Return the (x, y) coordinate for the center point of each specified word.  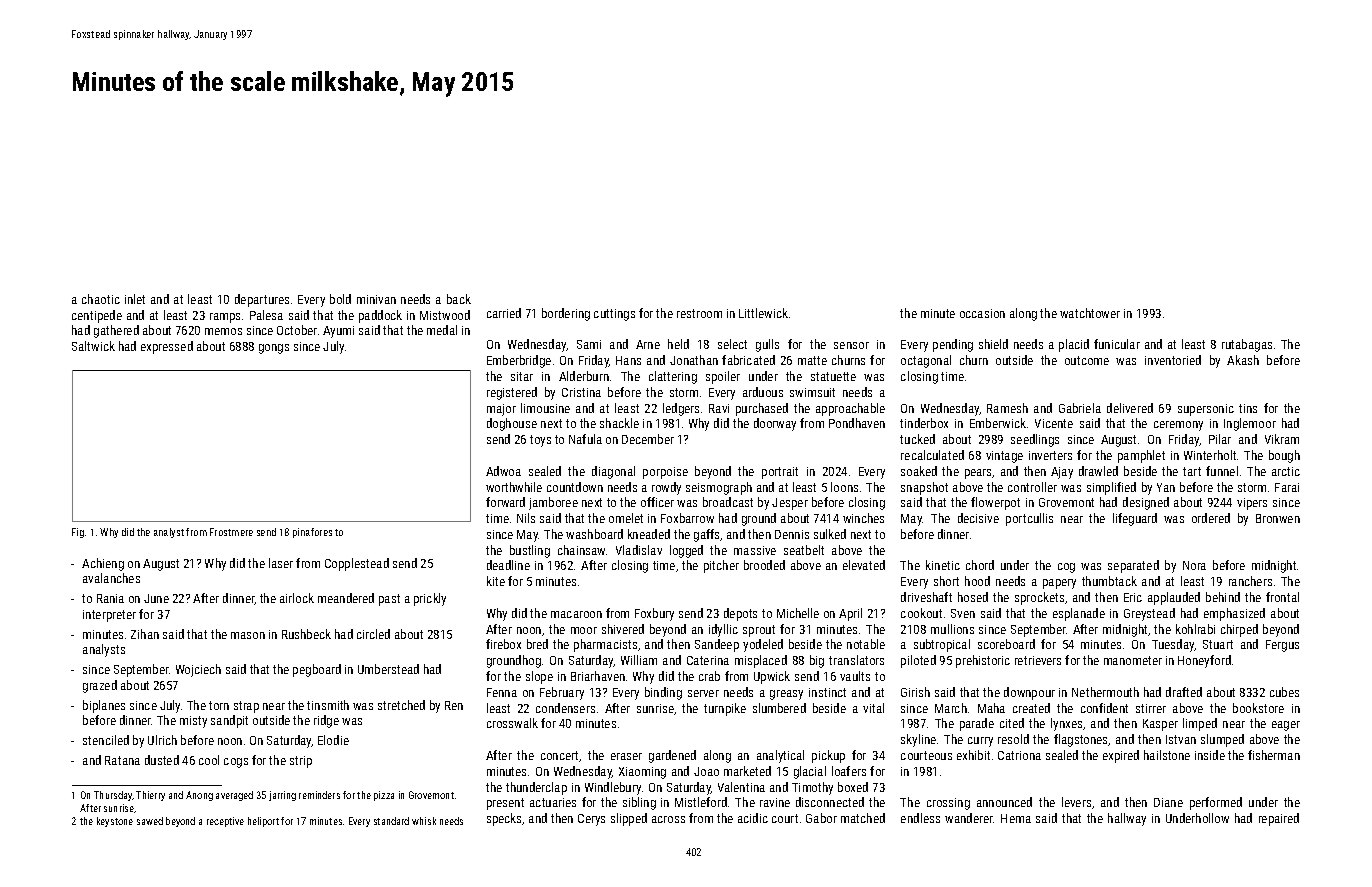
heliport (263, 822)
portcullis (1029, 519)
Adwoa (503, 471)
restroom (699, 313)
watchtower (1090, 313)
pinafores (312, 533)
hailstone (1167, 755)
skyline (918, 740)
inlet (135, 299)
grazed (100, 686)
